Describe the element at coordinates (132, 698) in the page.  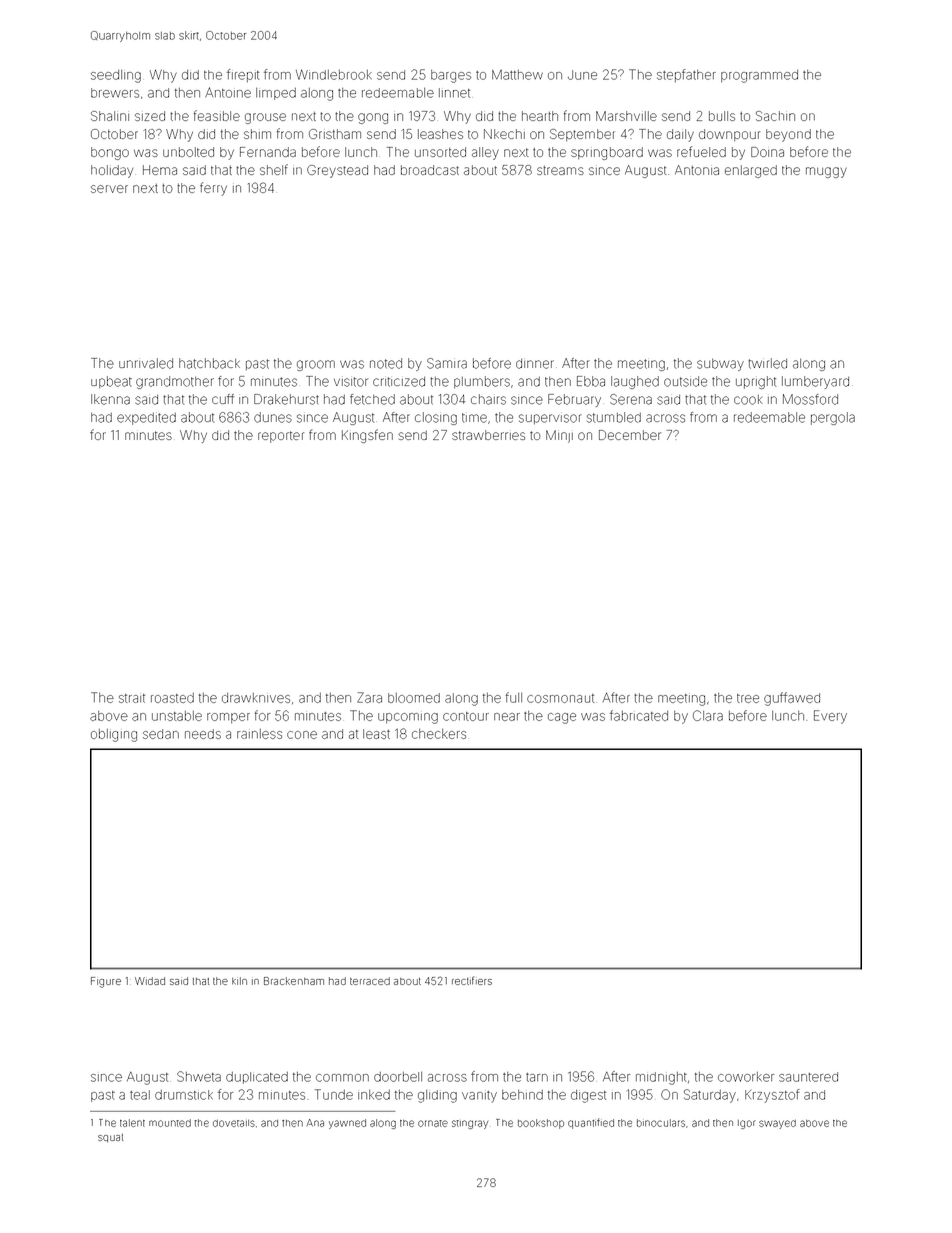
I see `strait` at that location.
